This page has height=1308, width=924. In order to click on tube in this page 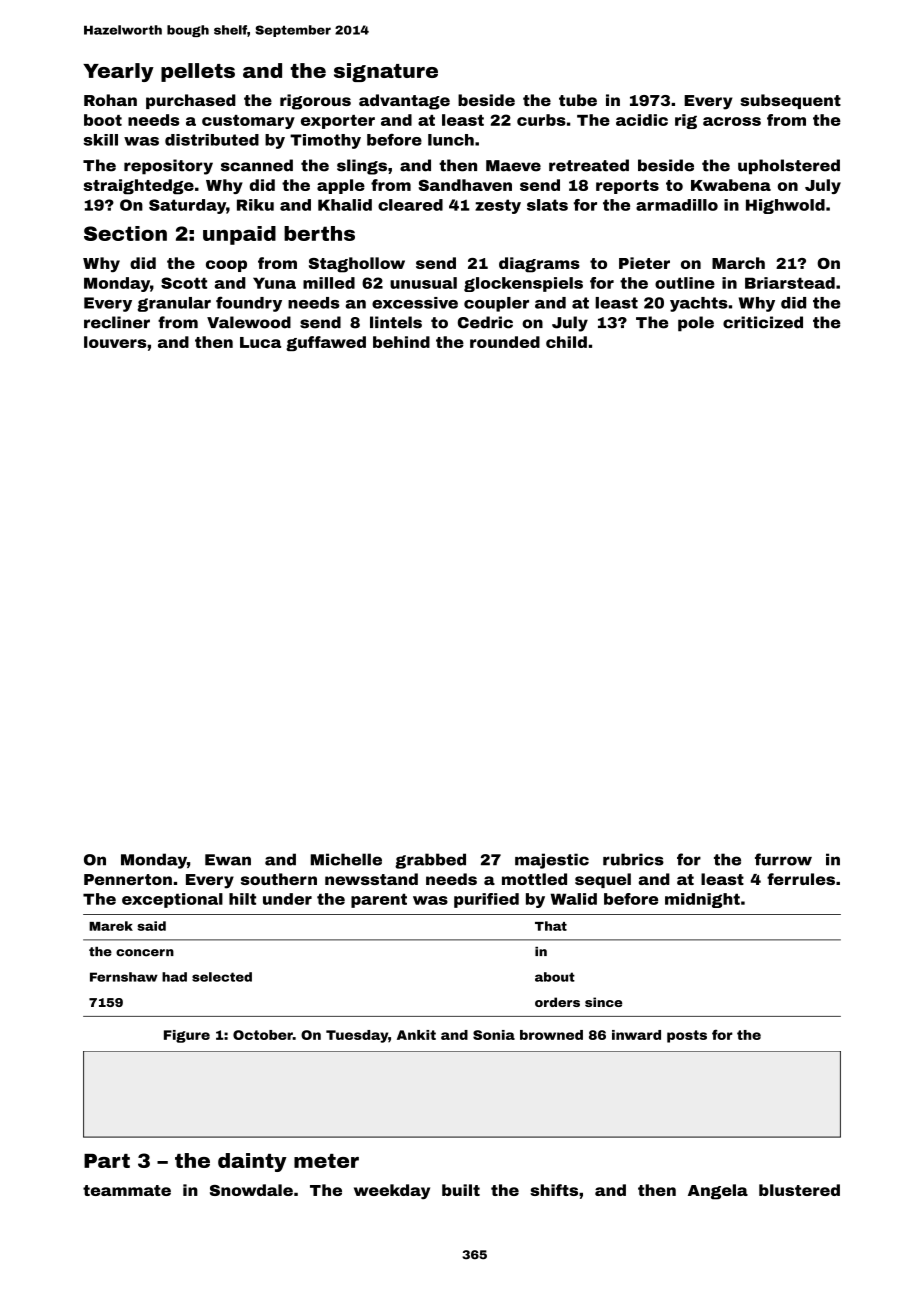, I will do `click(578, 100)`.
